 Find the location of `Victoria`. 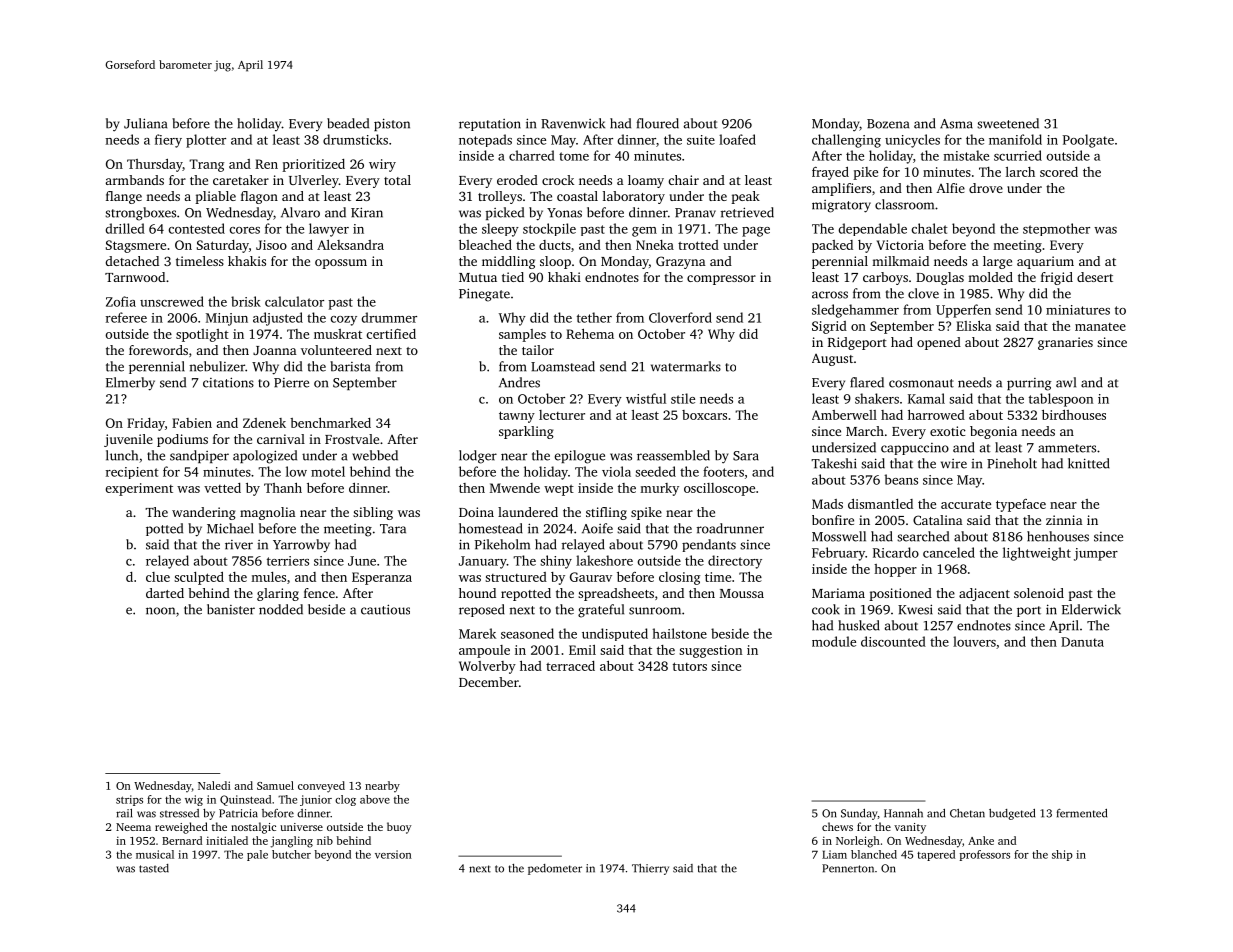

Victoria is located at coordinates (900, 245).
